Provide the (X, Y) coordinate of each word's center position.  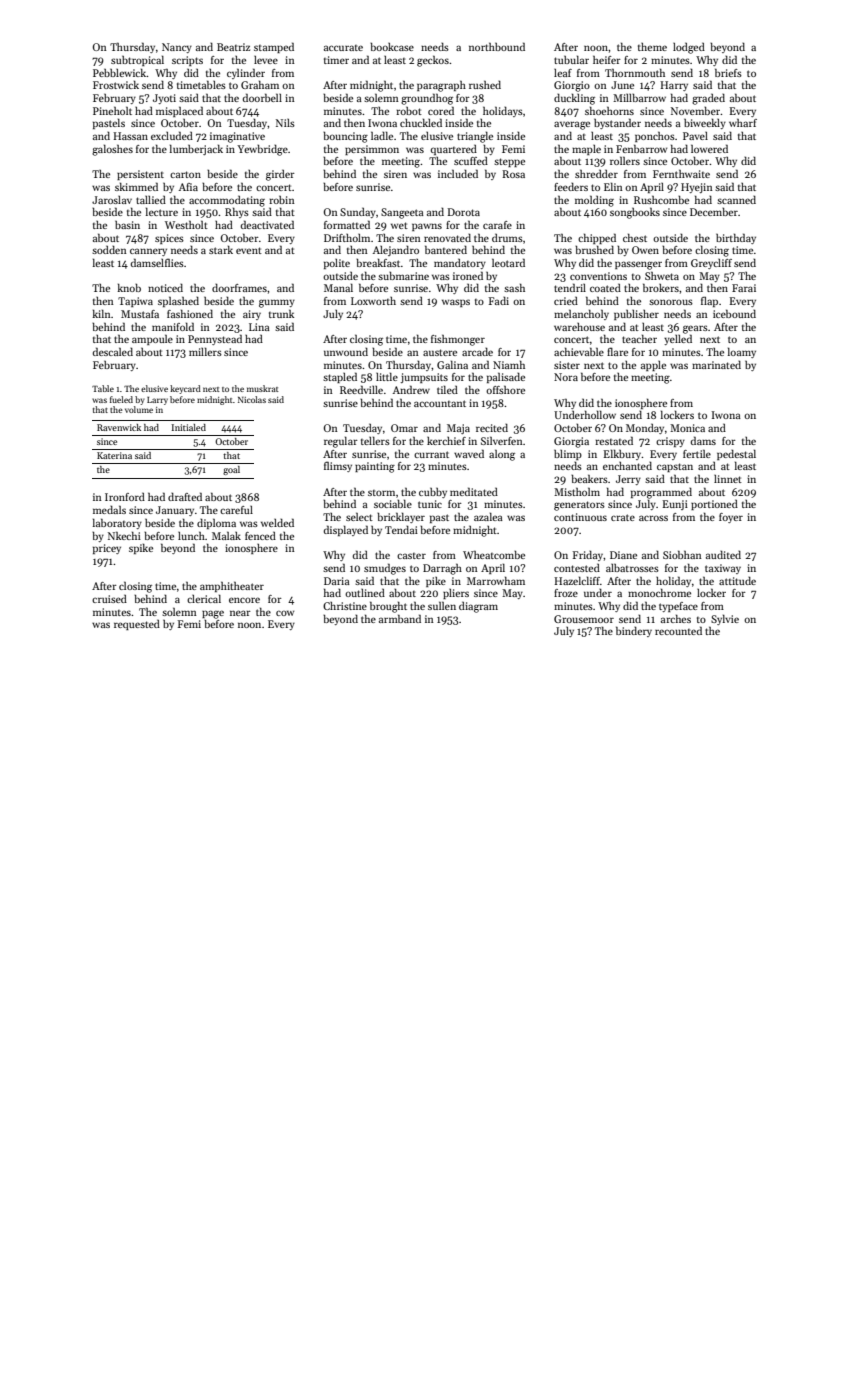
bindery (634, 631)
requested (137, 624)
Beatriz (233, 47)
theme (652, 47)
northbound (497, 46)
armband (400, 618)
